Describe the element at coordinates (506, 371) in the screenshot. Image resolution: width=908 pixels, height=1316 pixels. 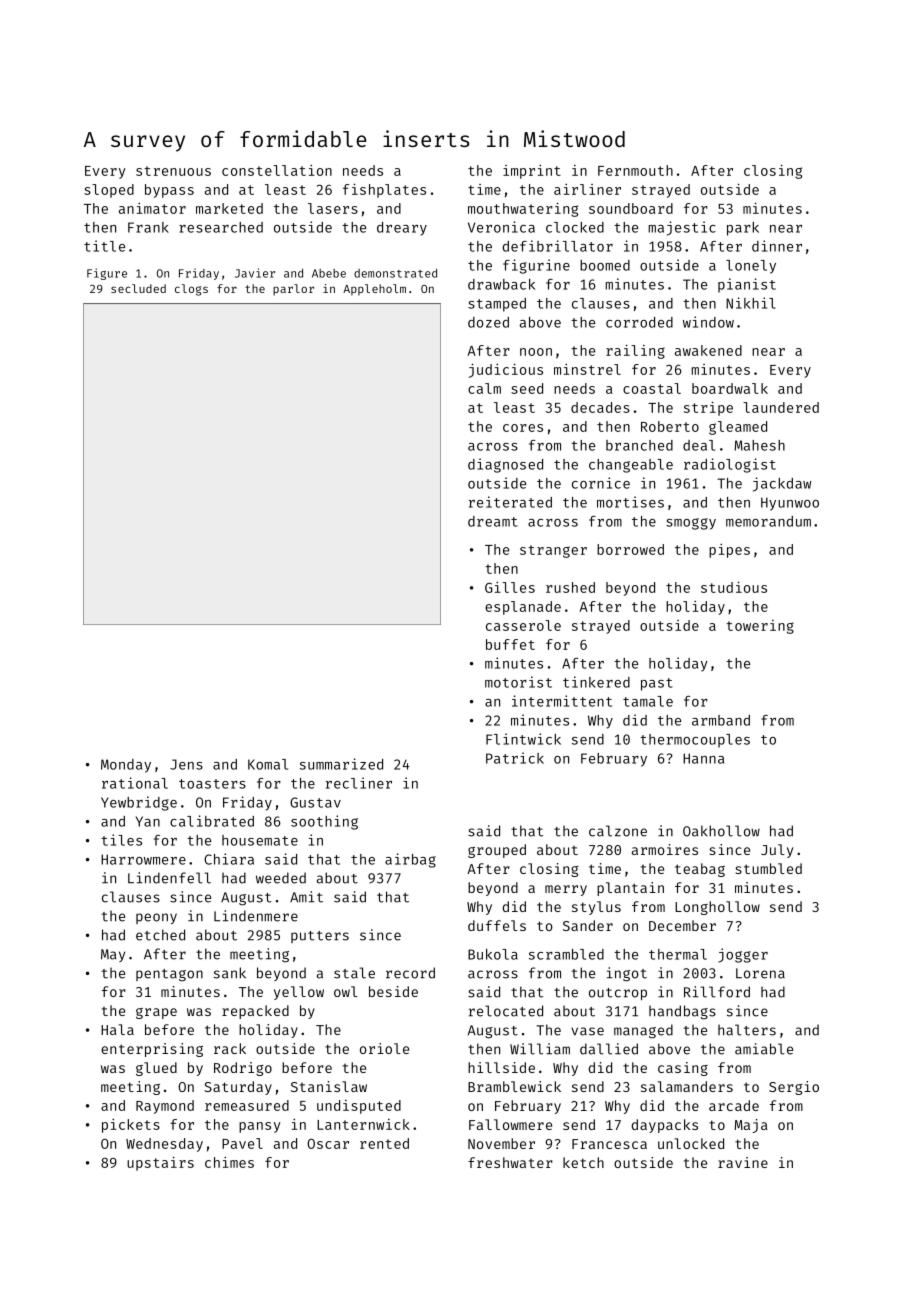
I see `judicious` at that location.
